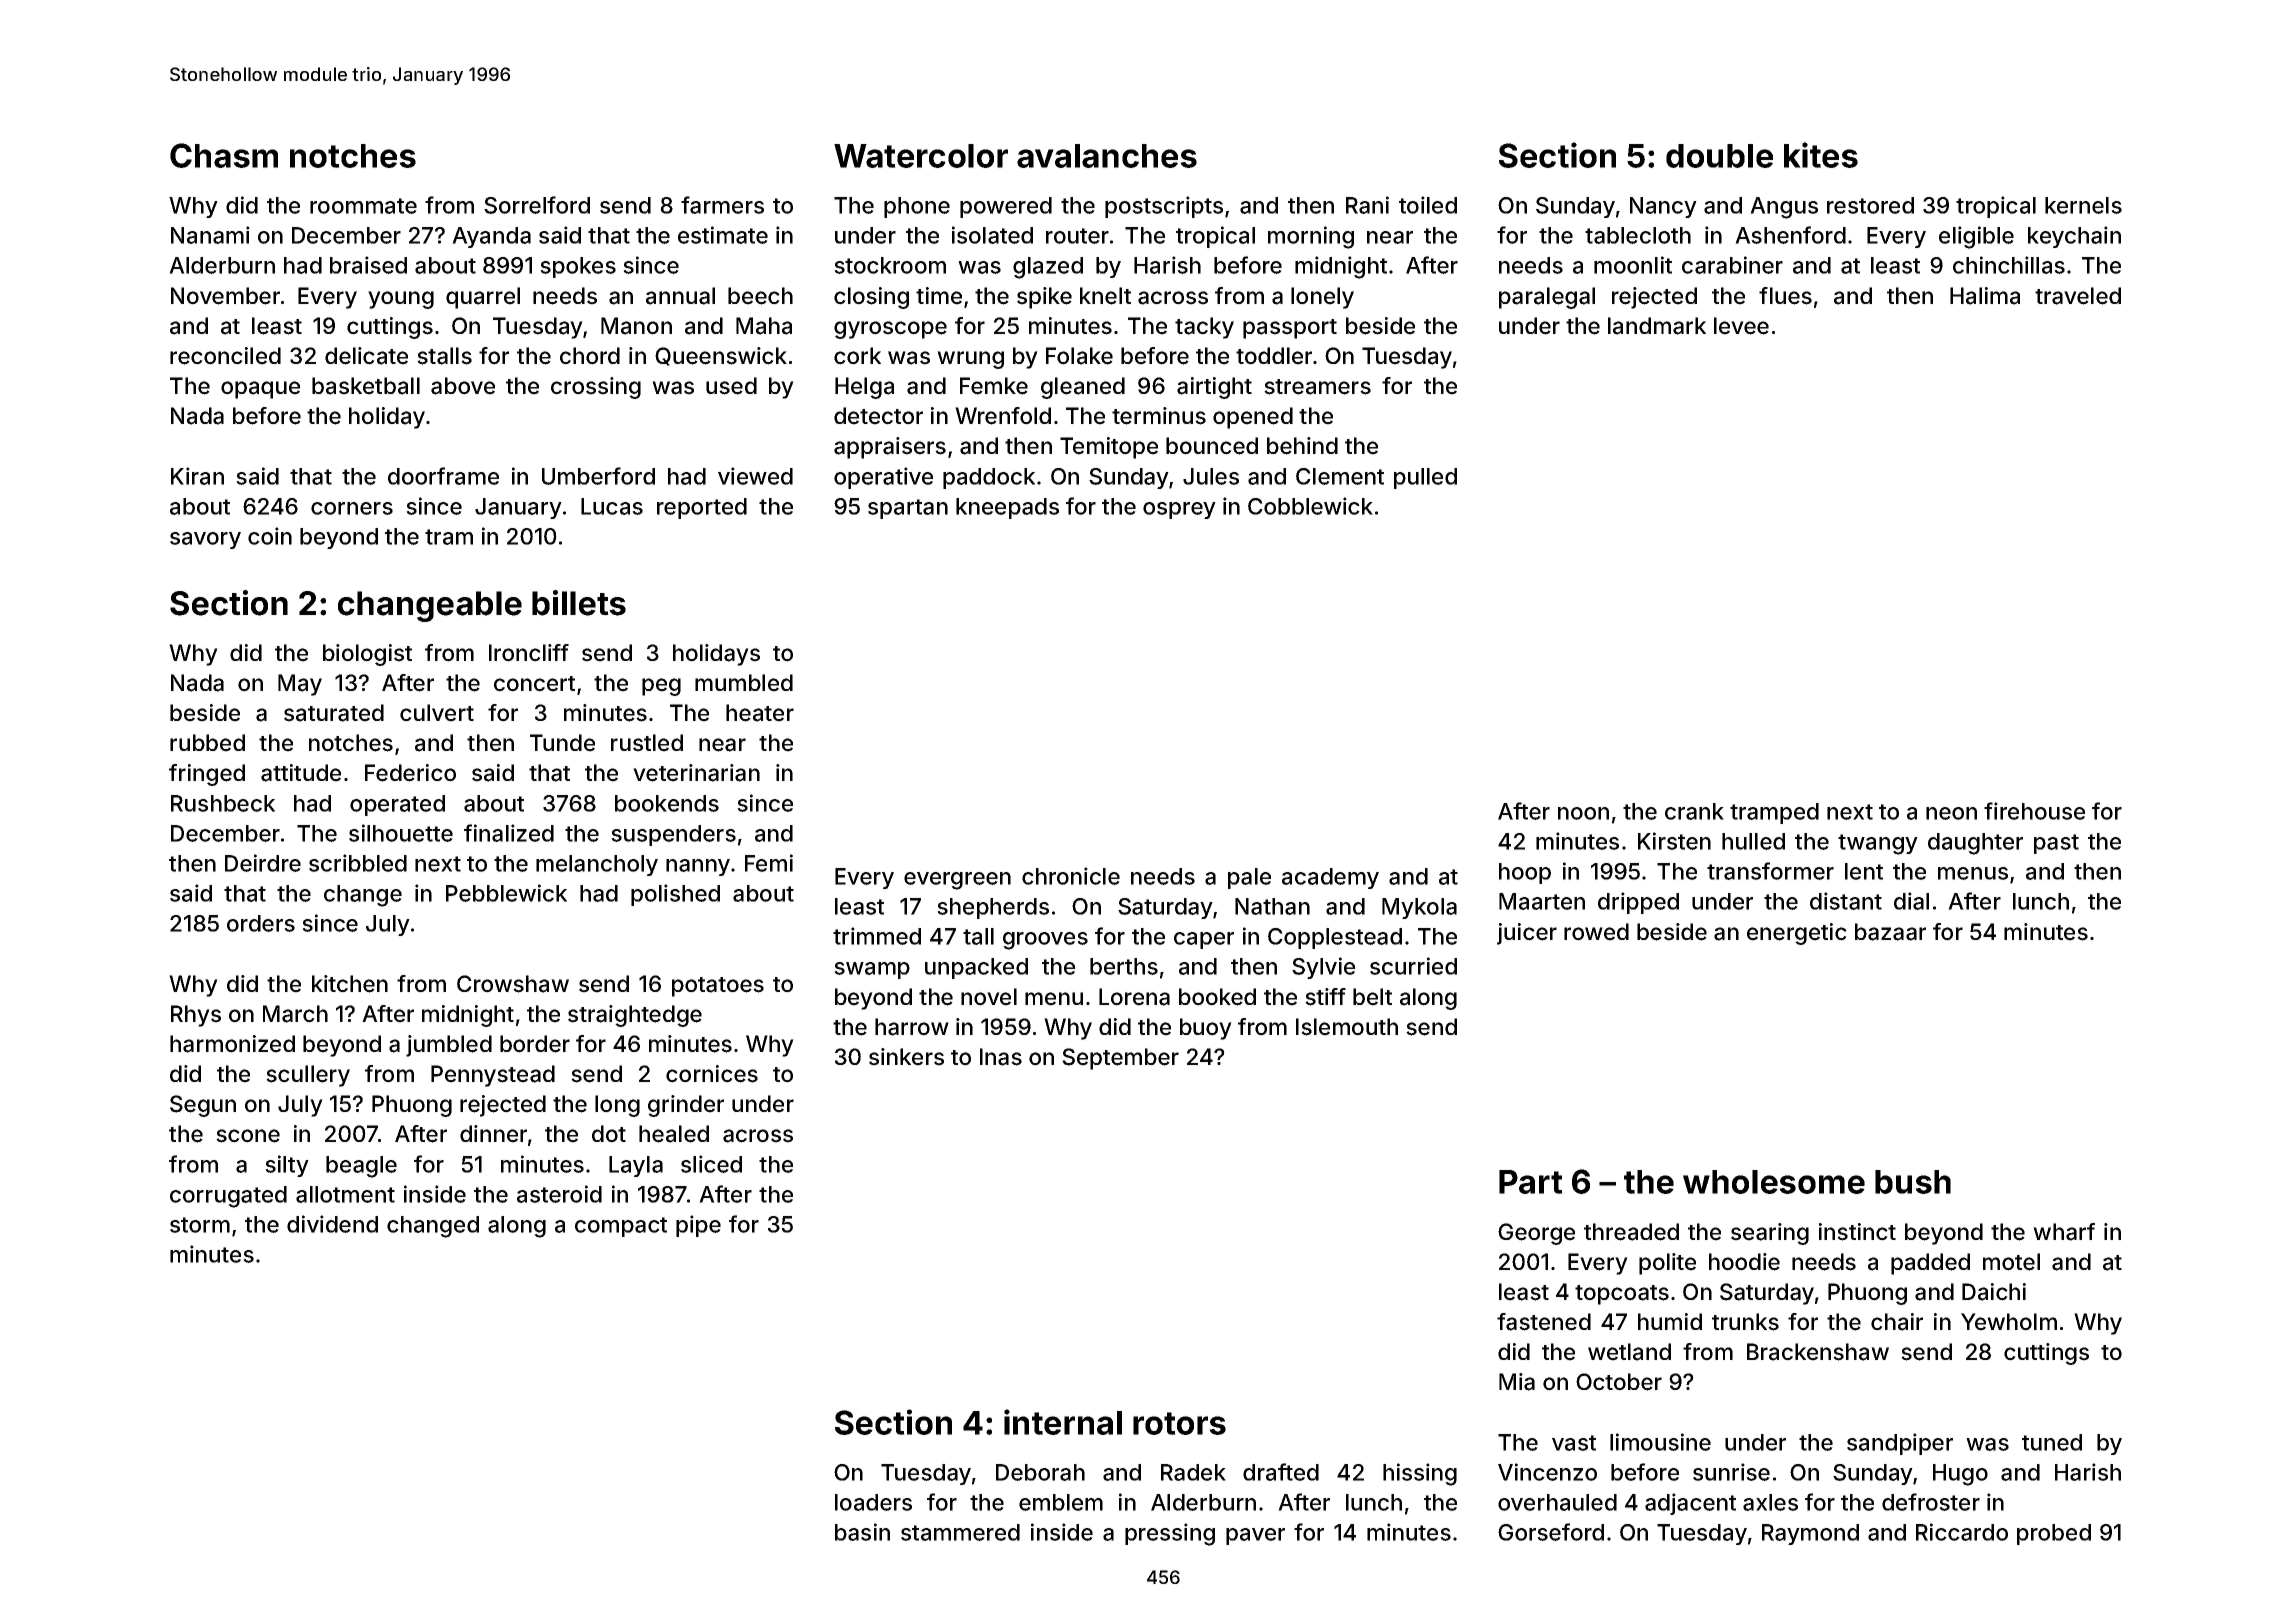 This page has height=1620, width=2292. Describe the element at coordinates (1170, 1534) in the page. I see `pressing` at that location.
